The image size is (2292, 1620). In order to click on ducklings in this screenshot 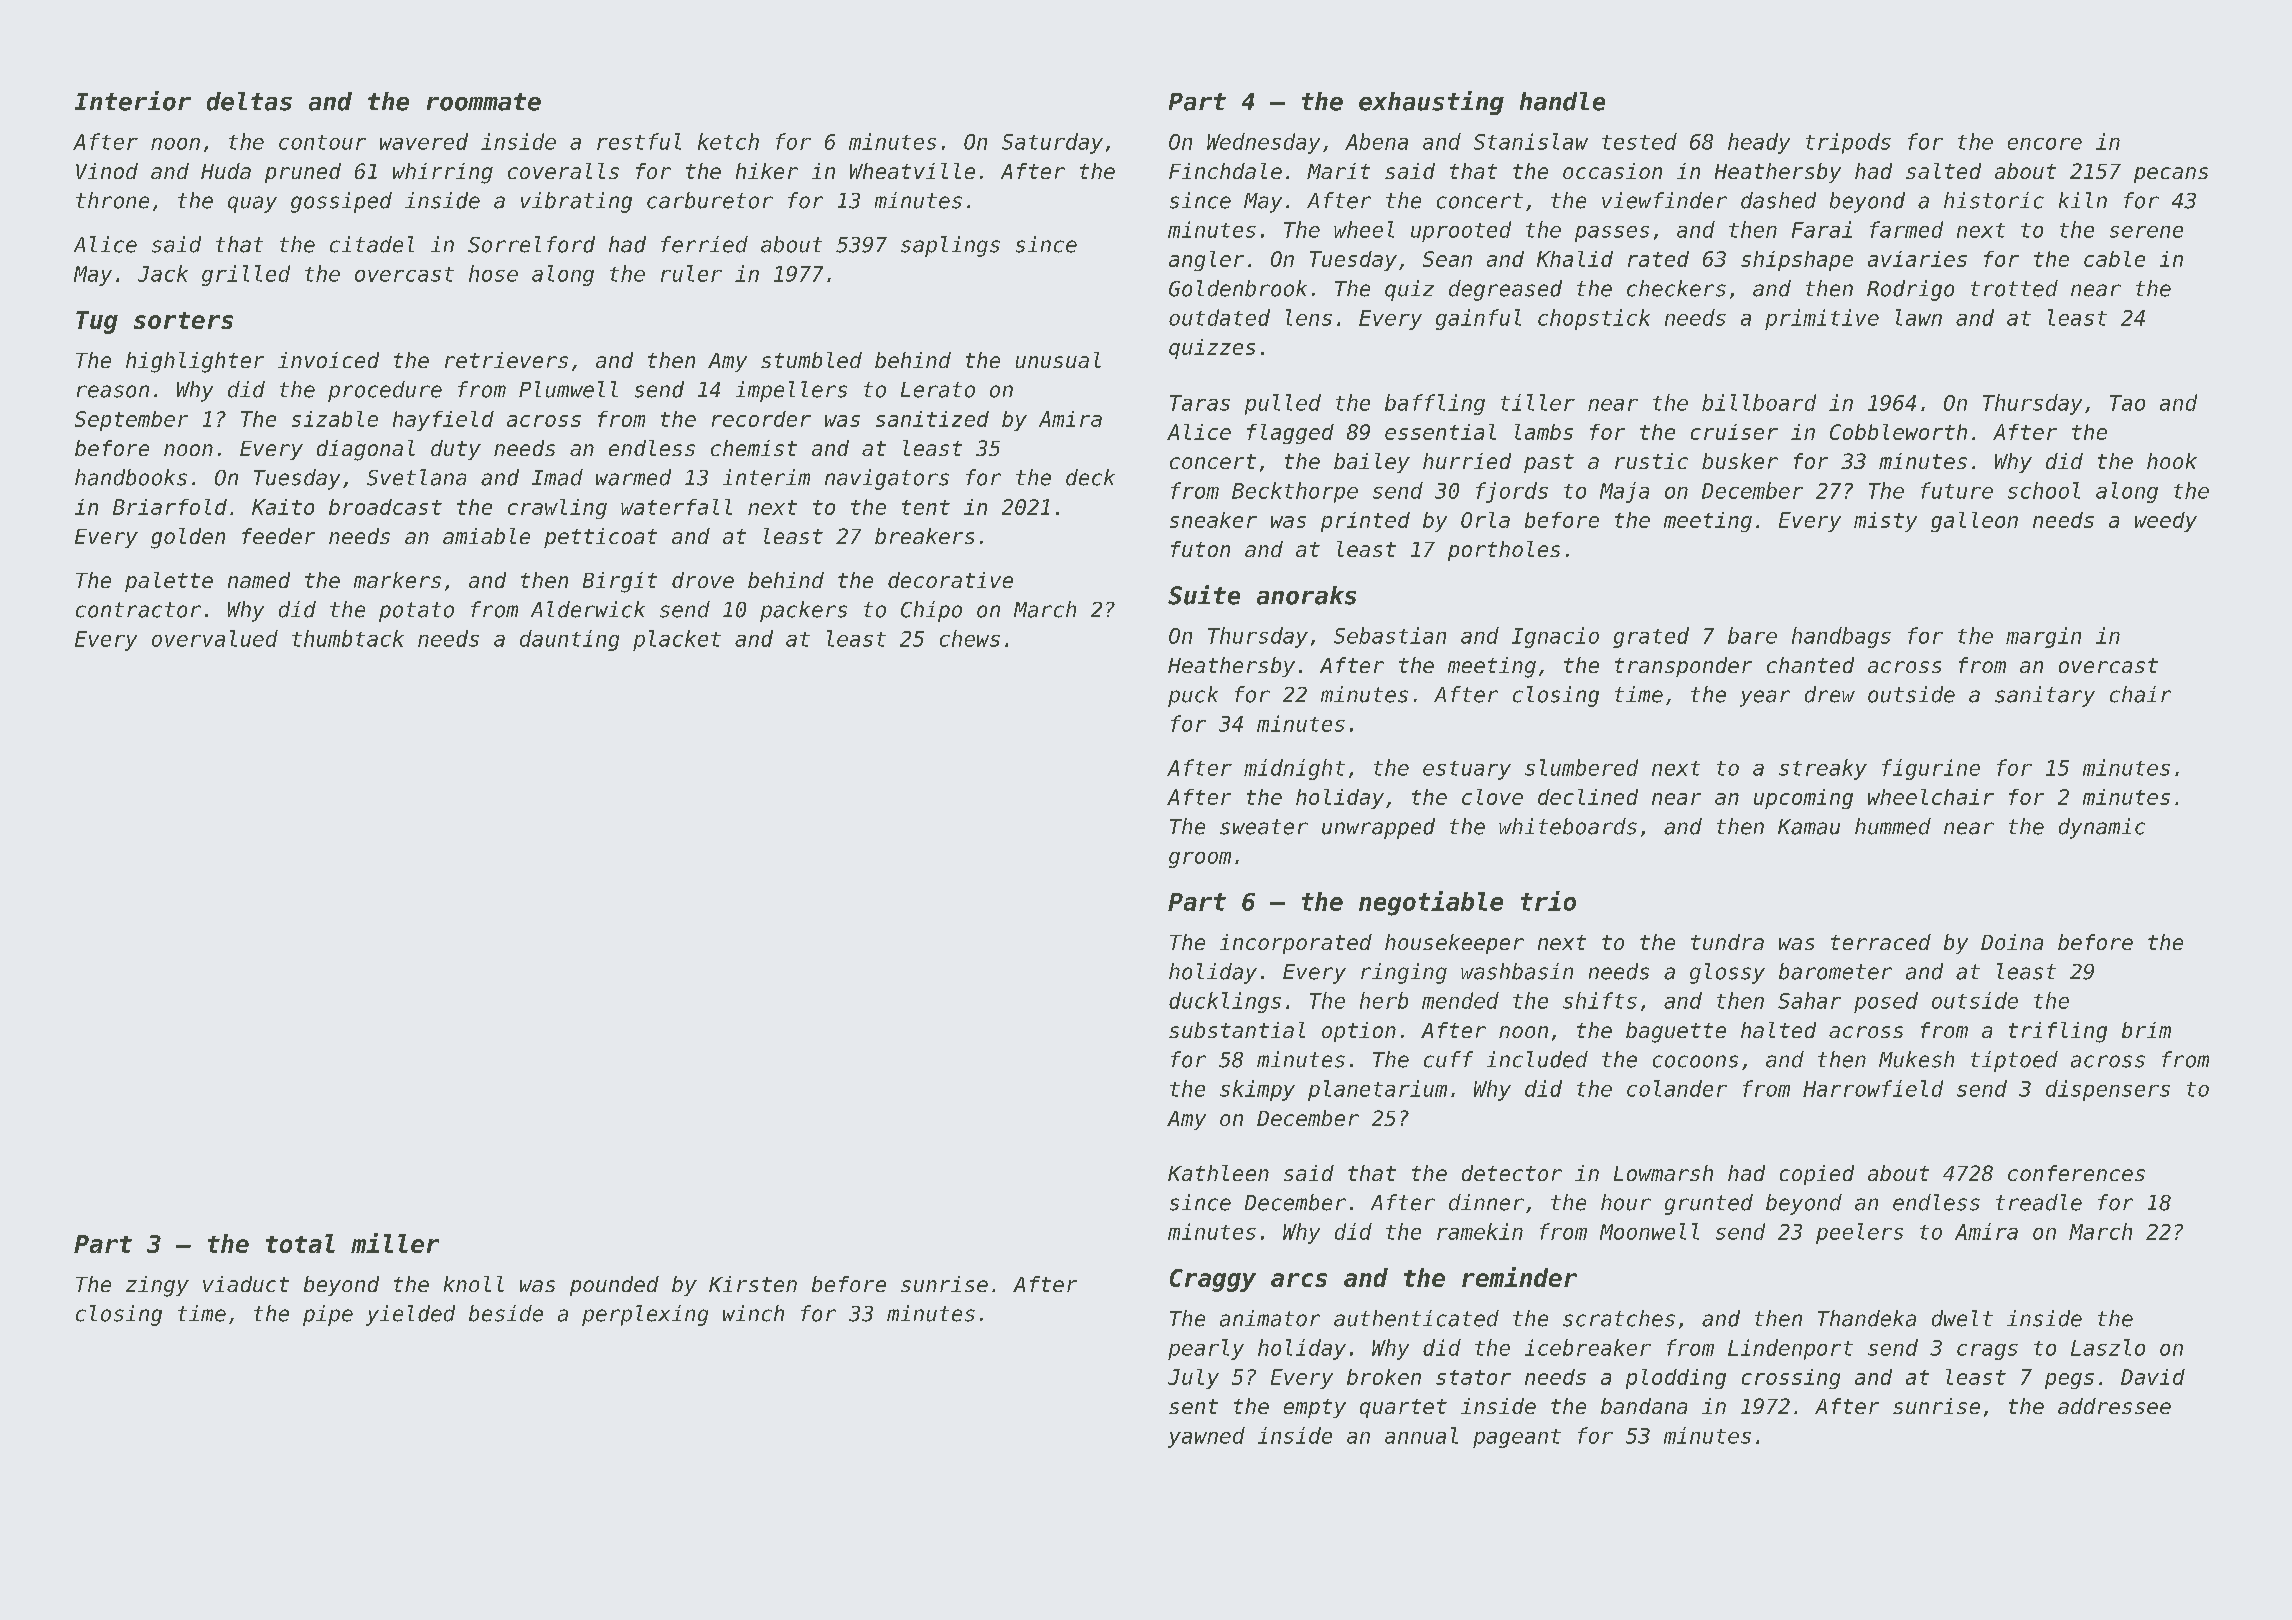, I will do `click(1225, 1002)`.
